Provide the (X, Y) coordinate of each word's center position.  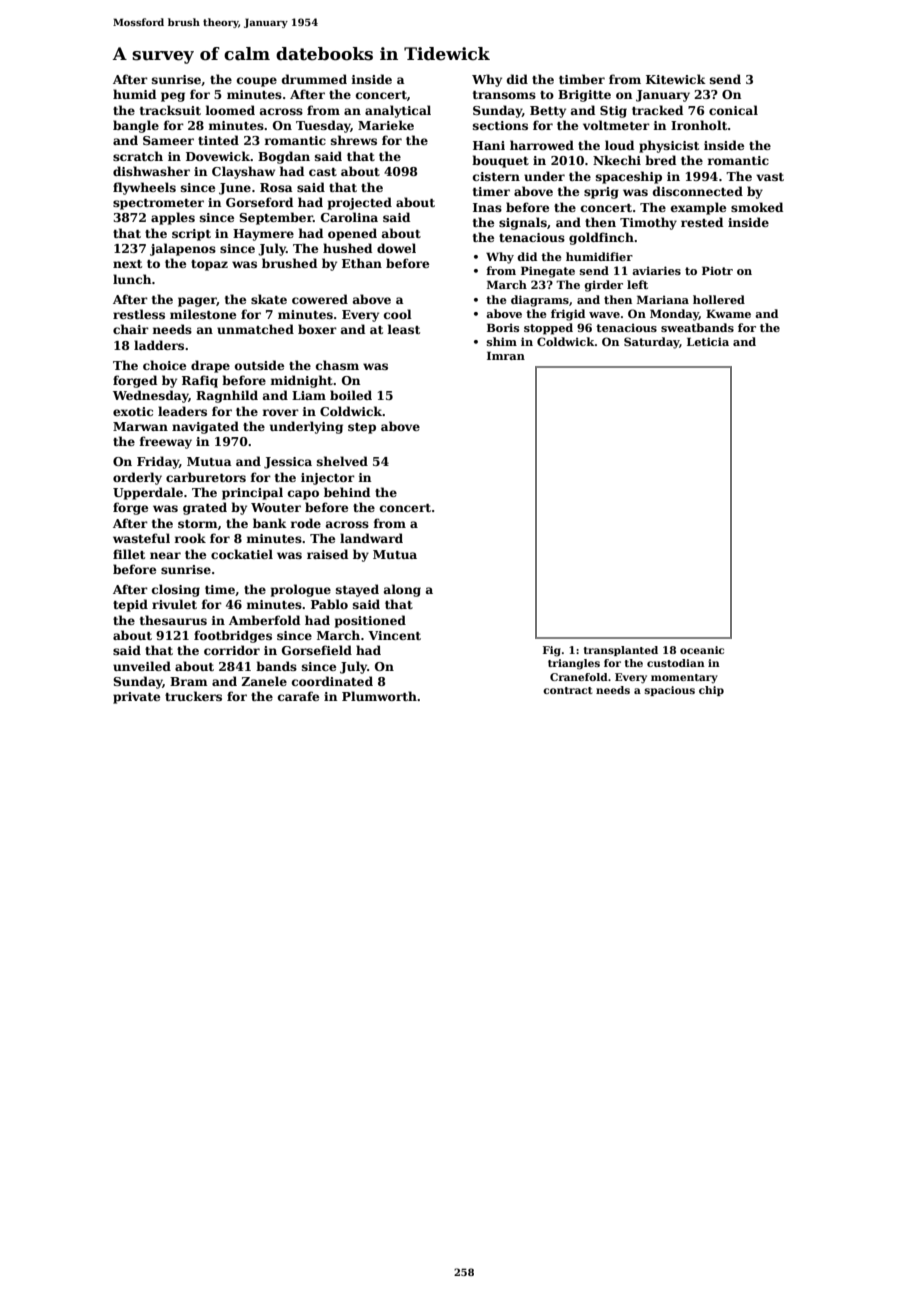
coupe (257, 82)
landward (371, 538)
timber (582, 79)
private (136, 698)
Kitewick (676, 79)
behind (347, 492)
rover (281, 412)
